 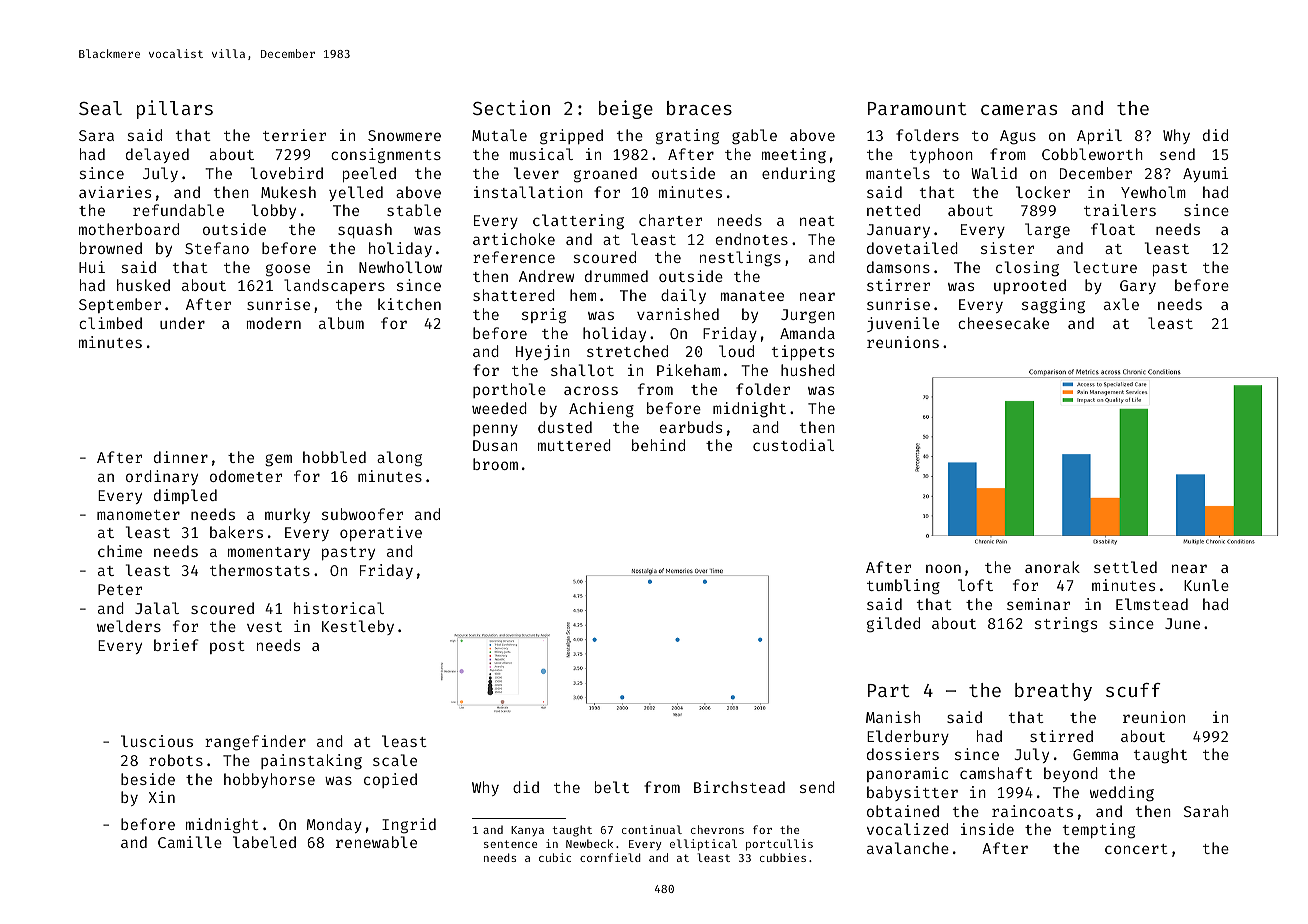 I want to click on breathy, so click(x=1053, y=692).
